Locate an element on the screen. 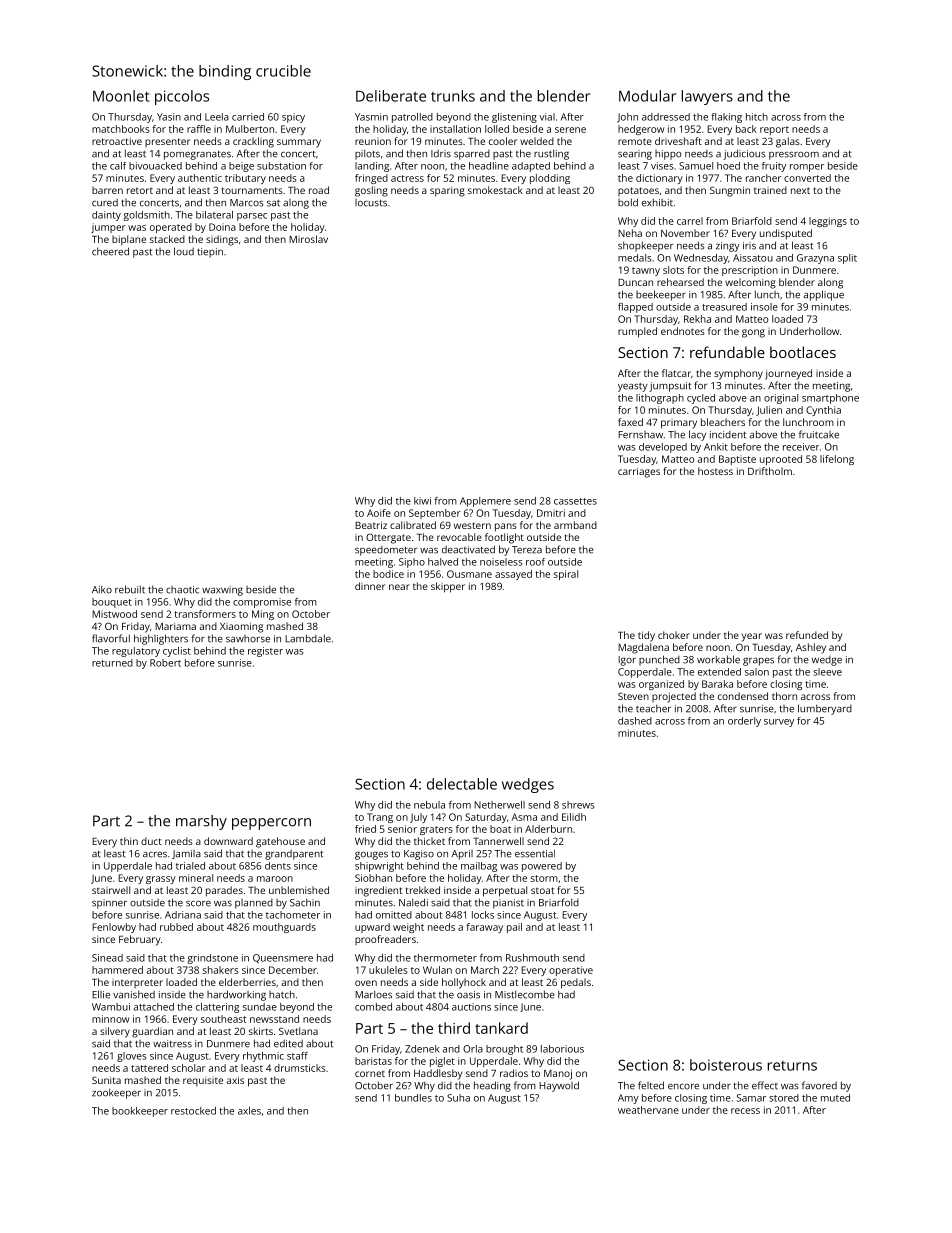 The width and height of the screenshot is (952, 1233). trained is located at coordinates (770, 190).
